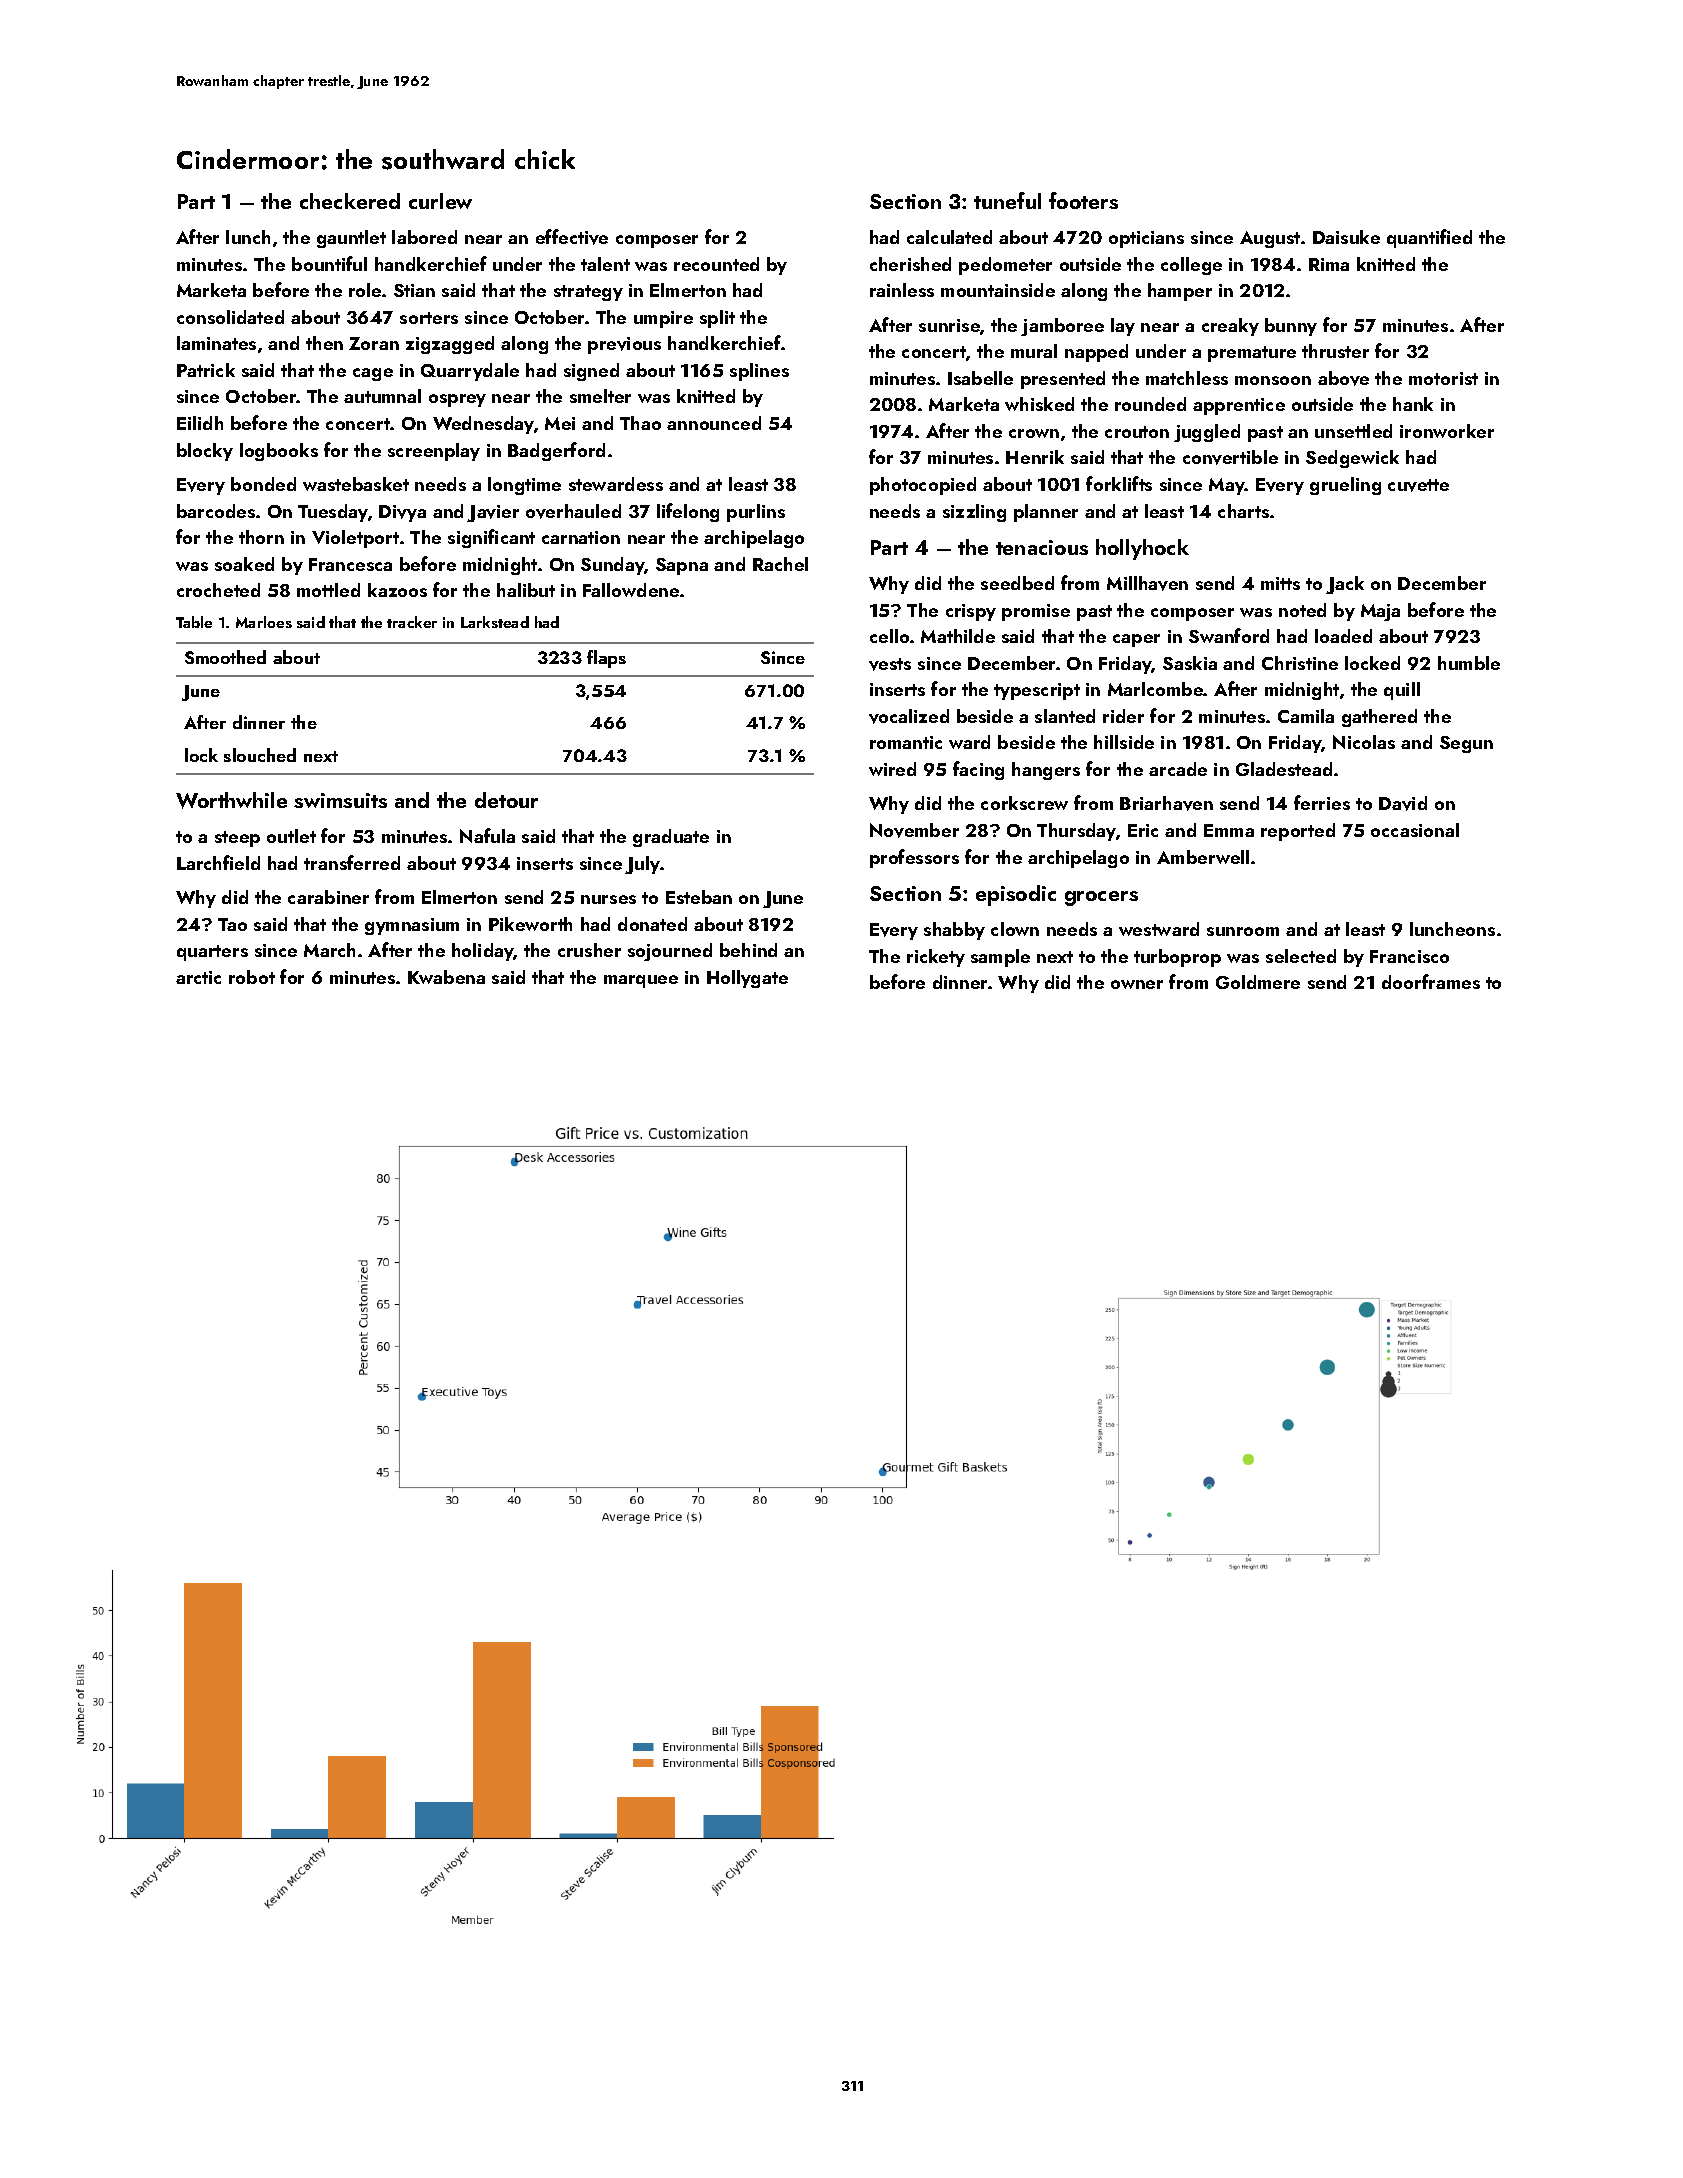  What do you see at coordinates (487, 835) in the screenshot?
I see `Nafula` at bounding box center [487, 835].
